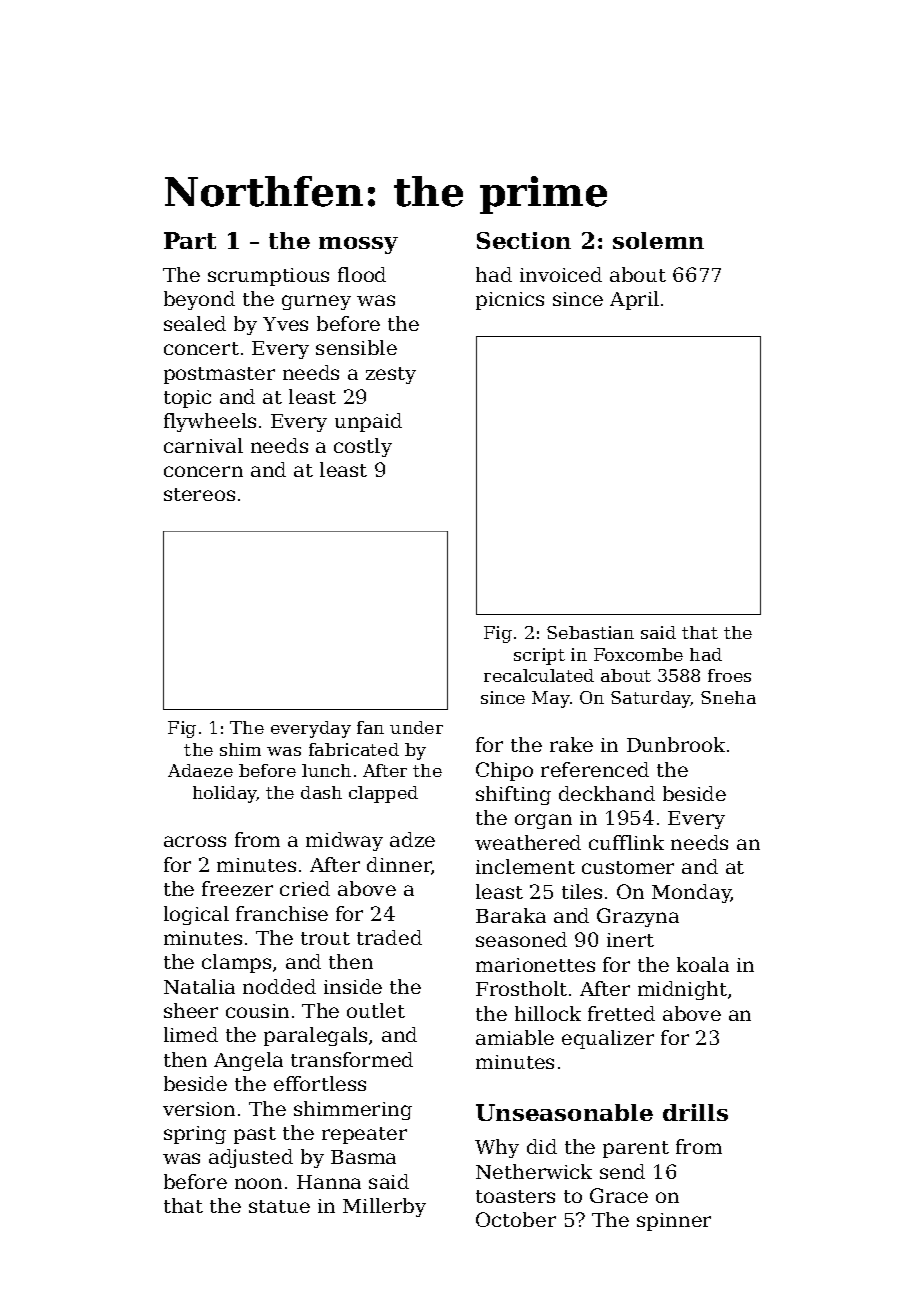 The image size is (924, 1311). What do you see at coordinates (524, 240) in the page?
I see `Section` at bounding box center [524, 240].
